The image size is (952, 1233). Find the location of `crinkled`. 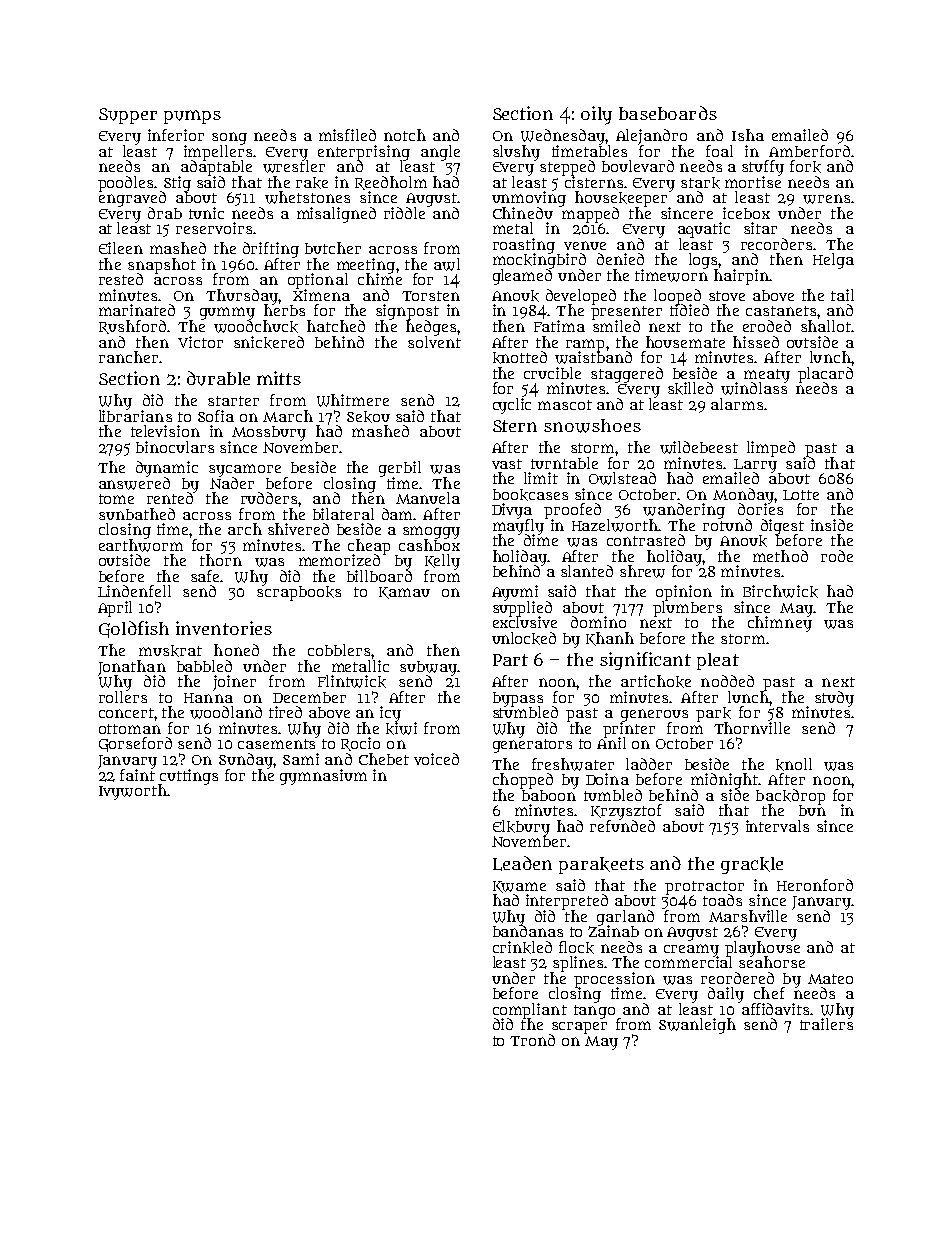

crinkled is located at coordinates (522, 947).
